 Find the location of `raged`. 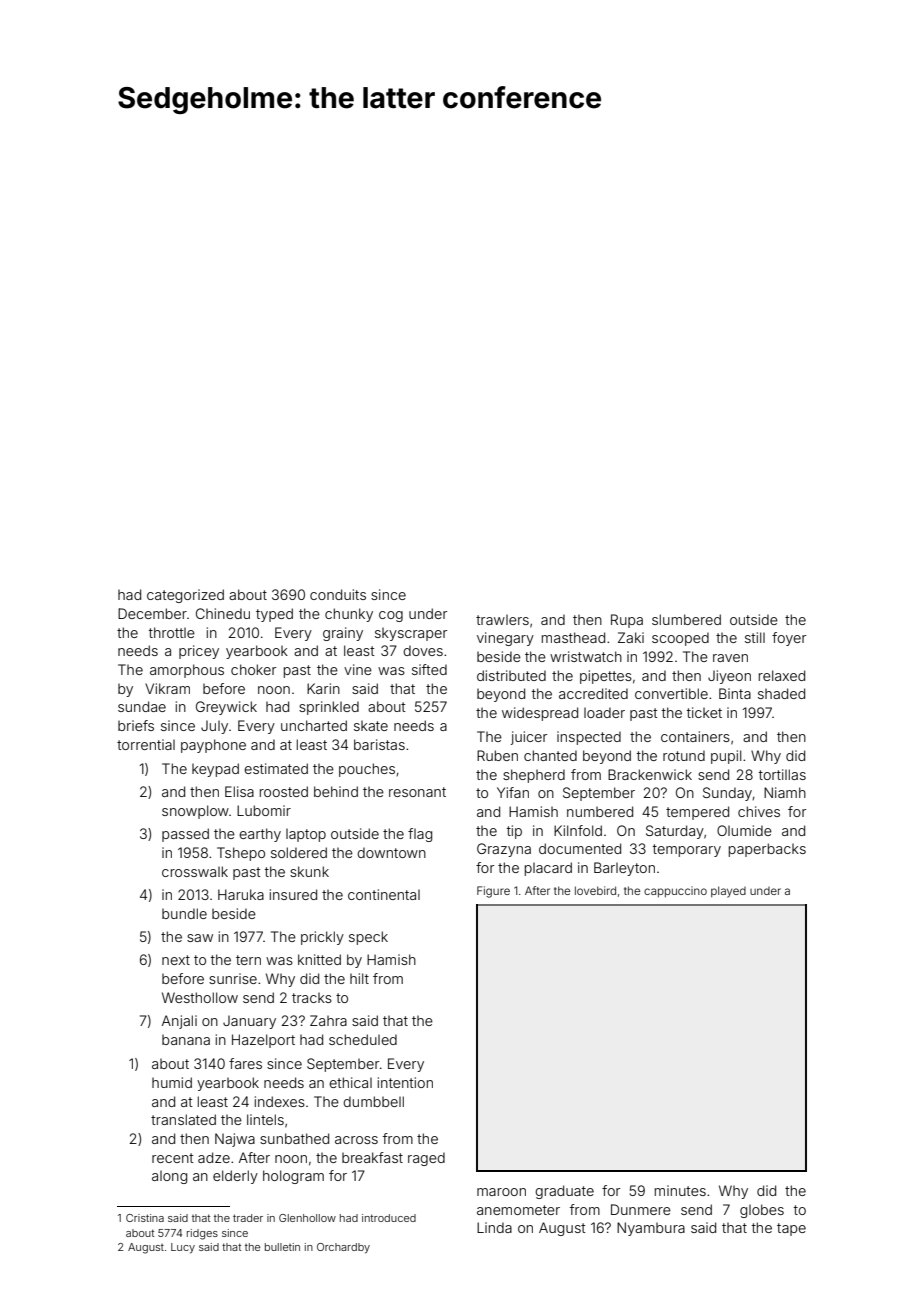

raged is located at coordinates (426, 1159).
